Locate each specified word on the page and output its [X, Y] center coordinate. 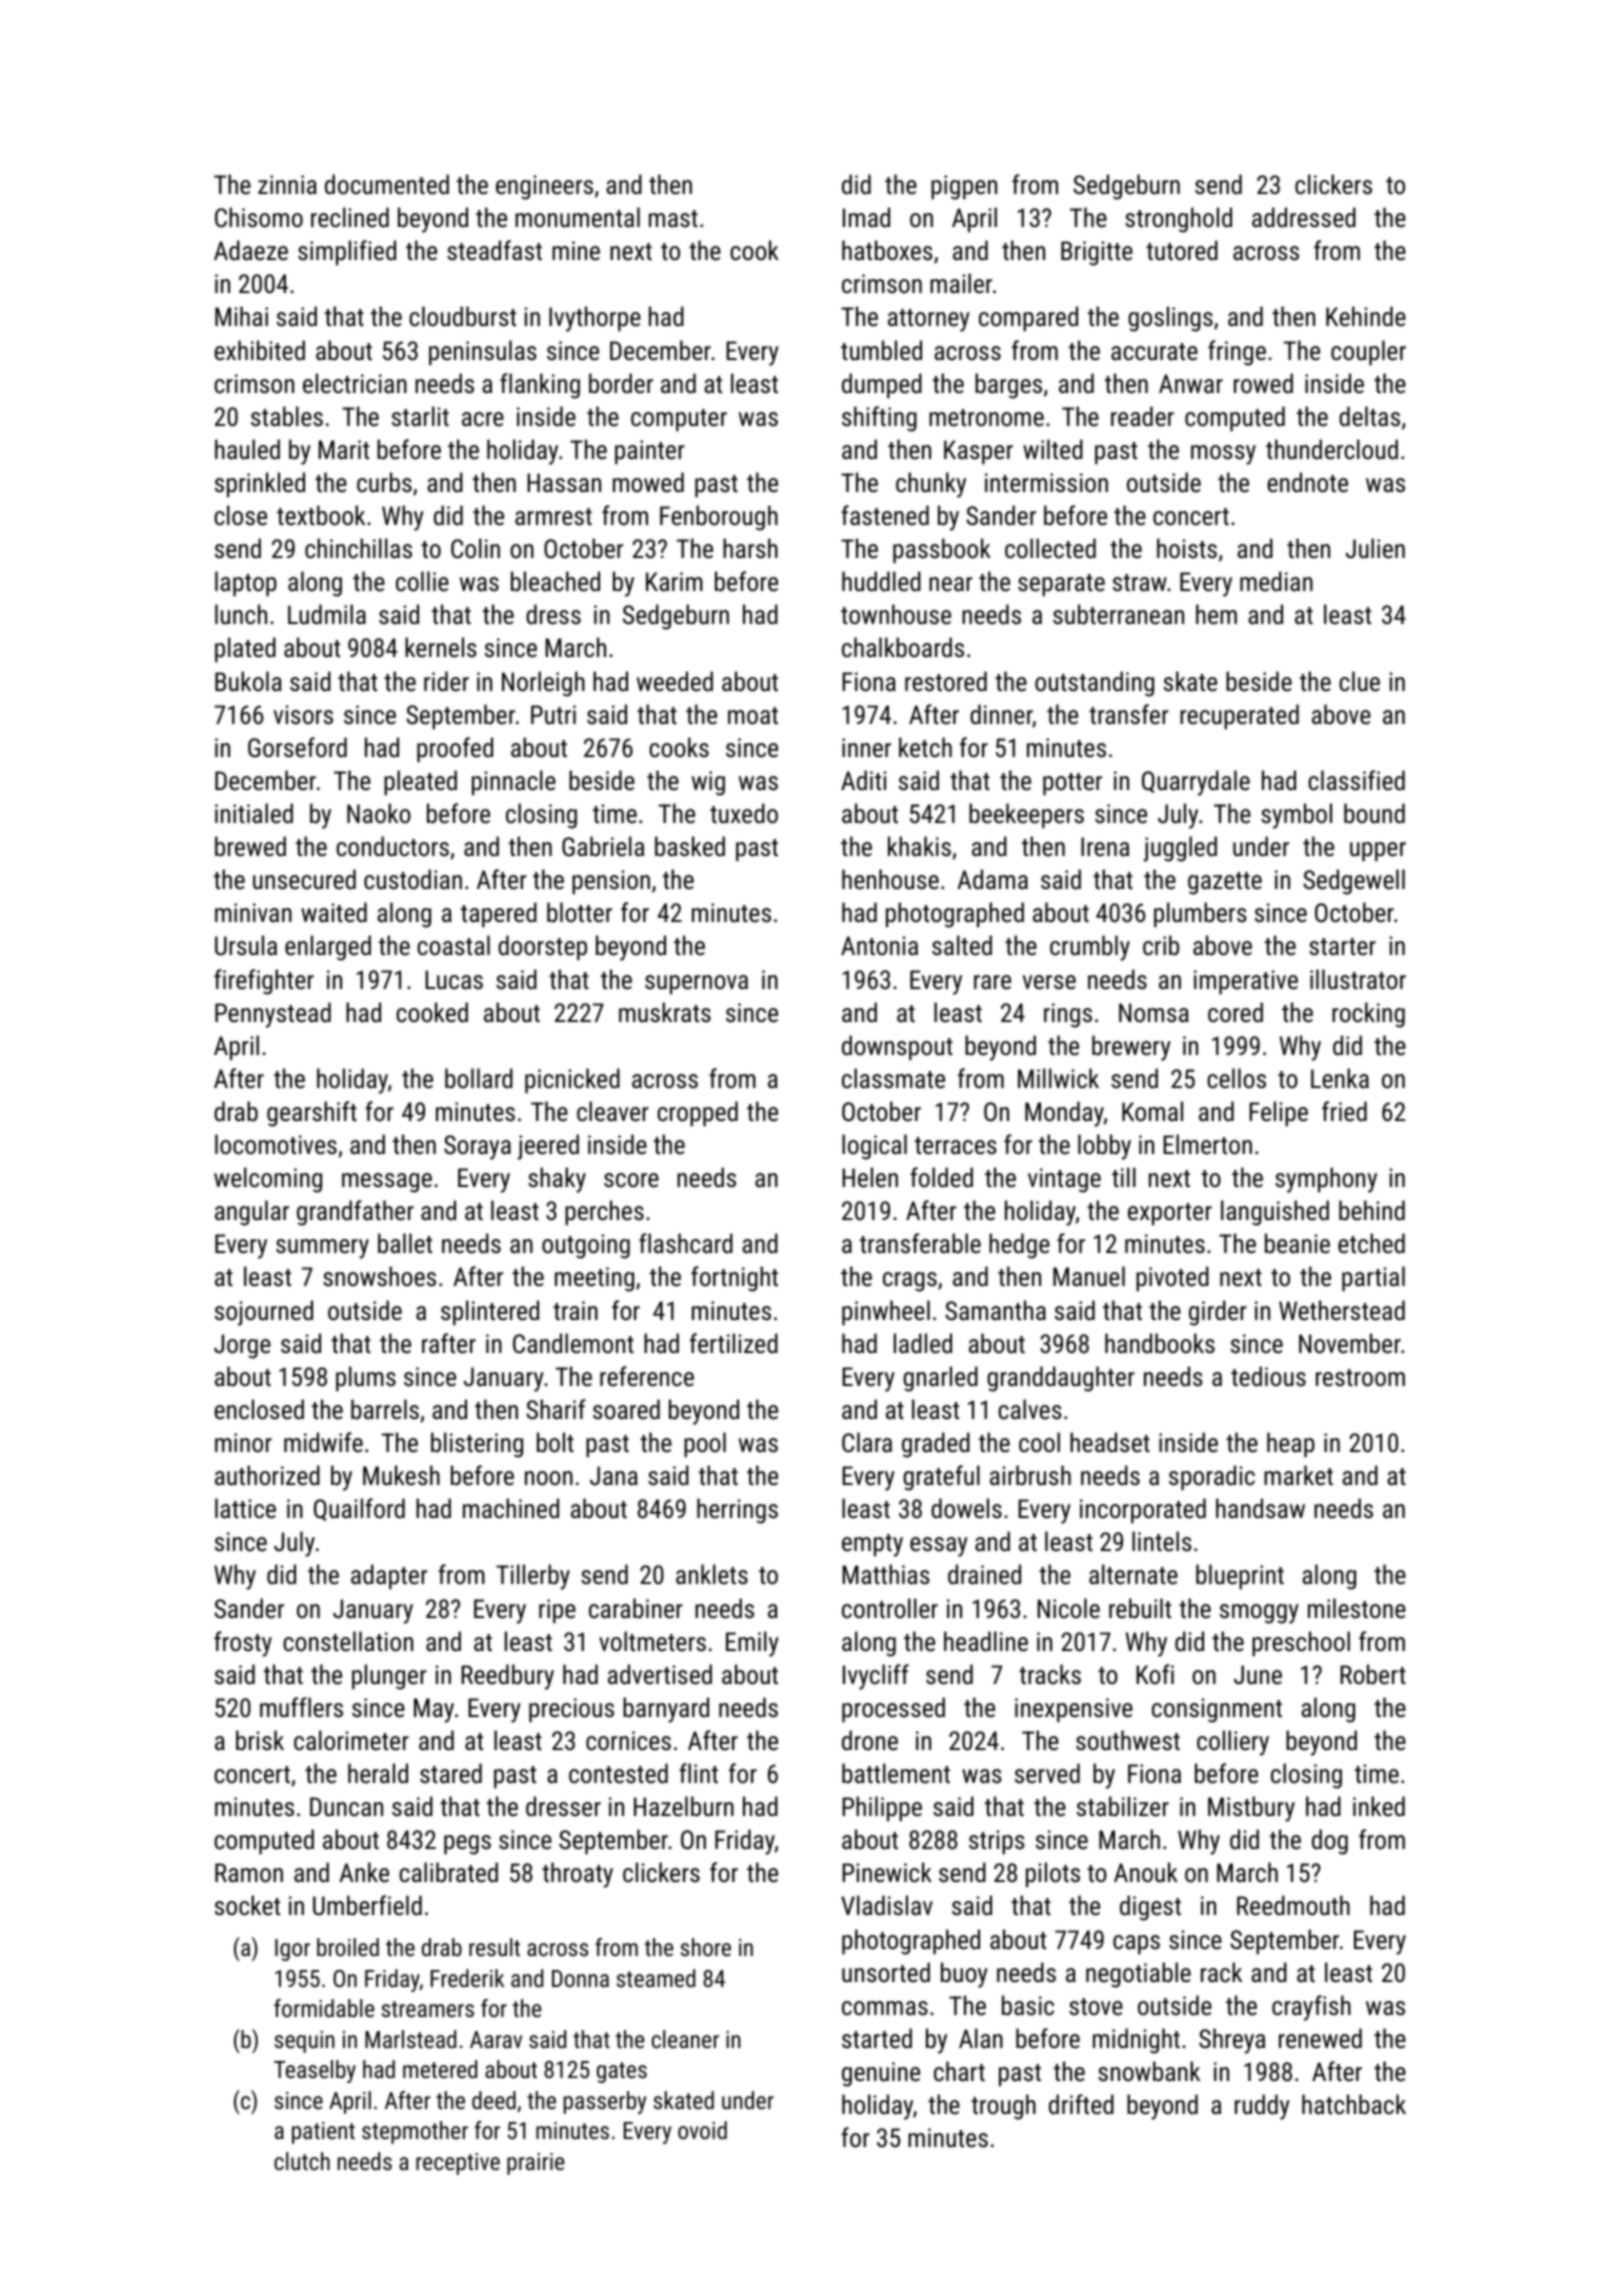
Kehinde [1366, 316]
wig [708, 783]
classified [1356, 780]
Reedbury [507, 1677]
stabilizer [1123, 1806]
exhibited [259, 350]
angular [252, 1213]
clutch [302, 2161]
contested [618, 1773]
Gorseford [297, 747]
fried [1344, 1111]
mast [673, 218]
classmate [893, 1078]
